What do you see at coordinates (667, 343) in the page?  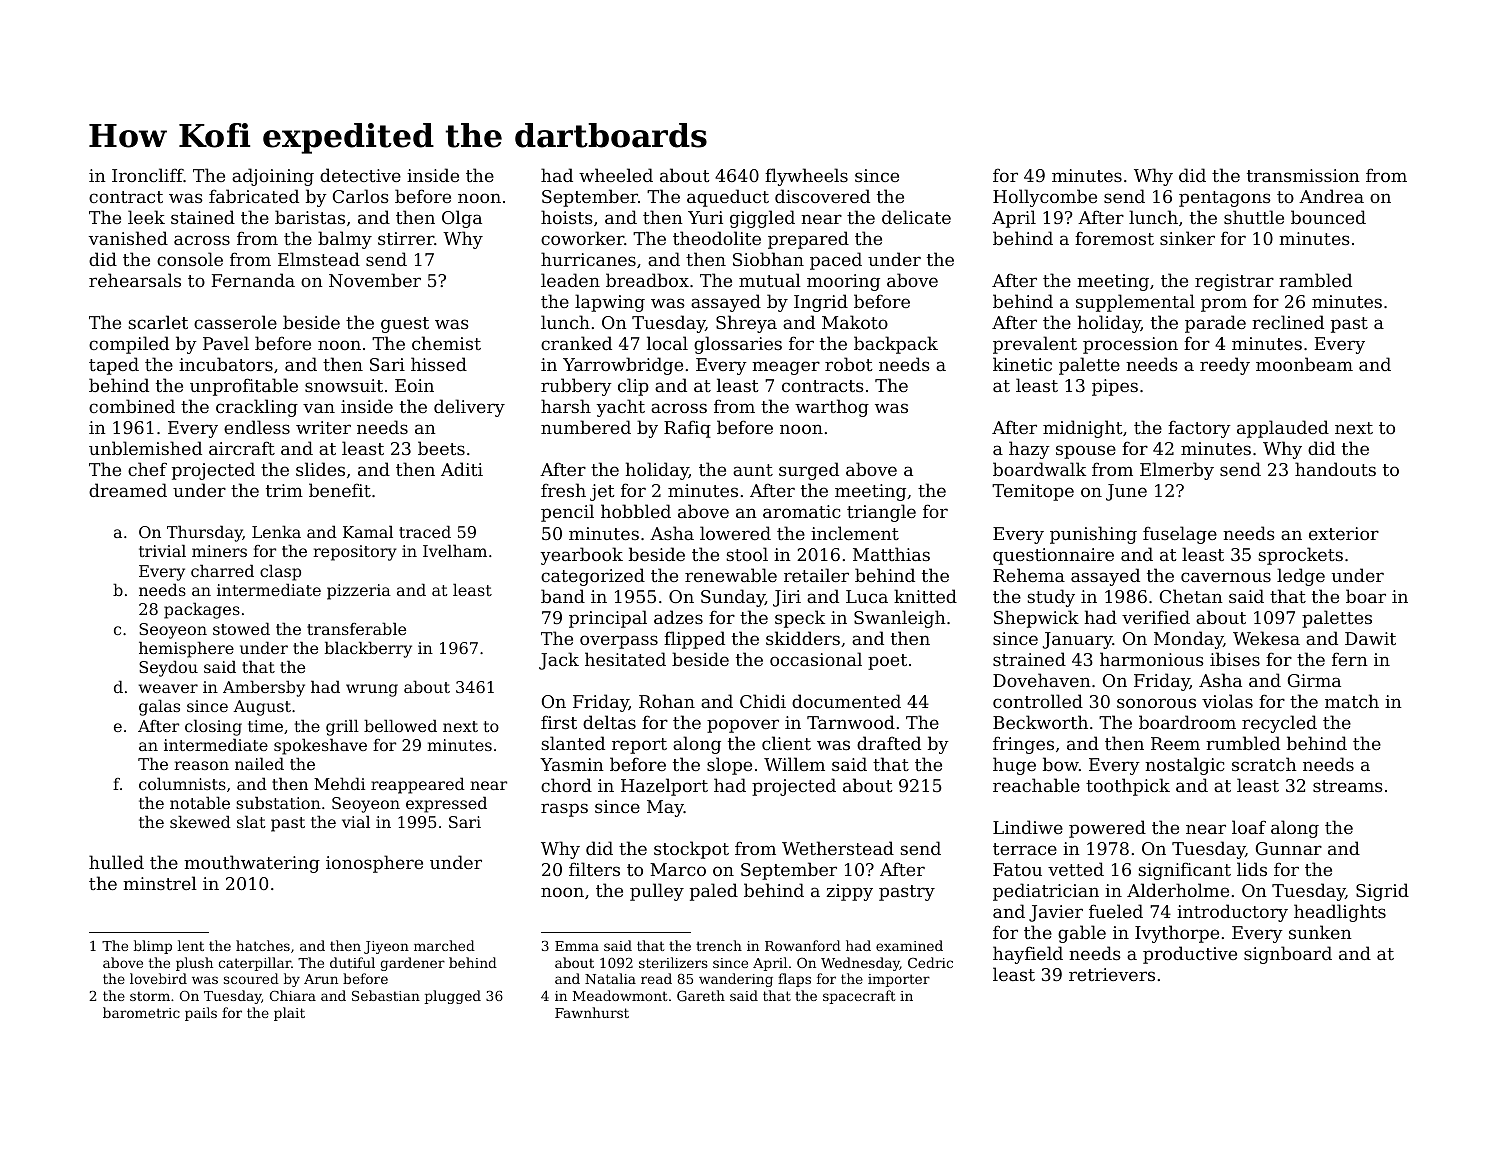 I see `local` at bounding box center [667, 343].
